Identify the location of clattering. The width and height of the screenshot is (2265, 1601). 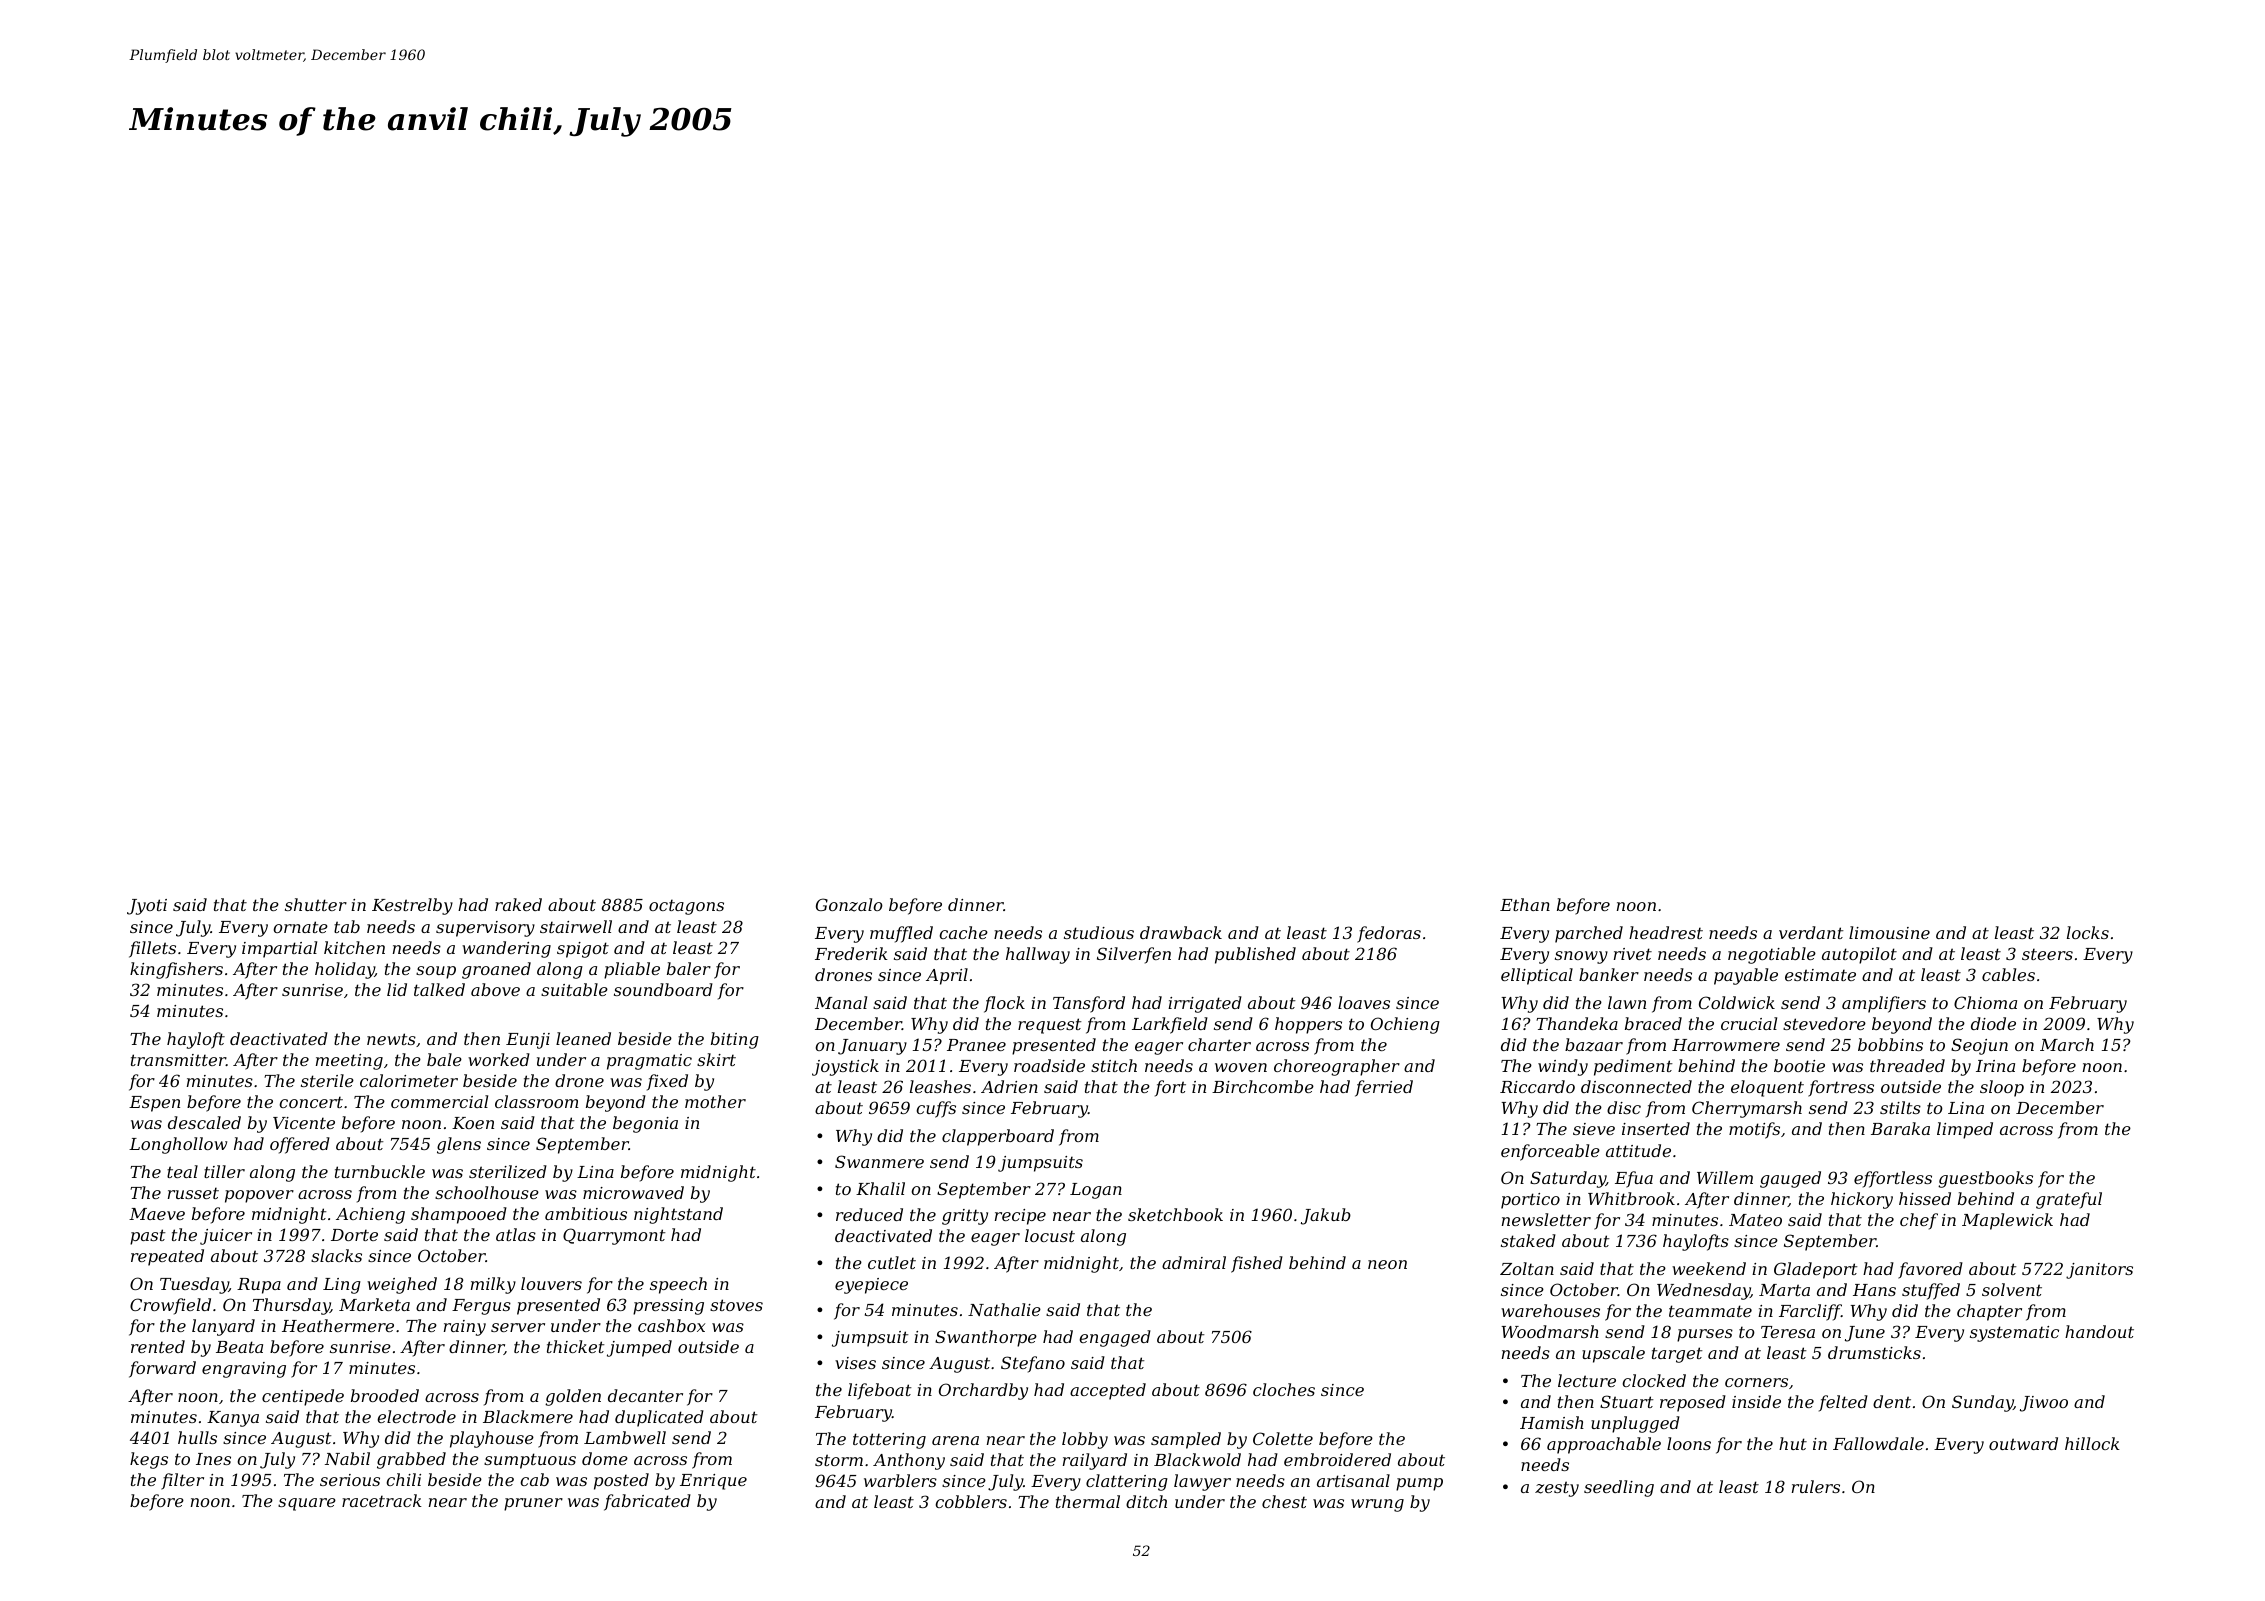
(1127, 1482).
